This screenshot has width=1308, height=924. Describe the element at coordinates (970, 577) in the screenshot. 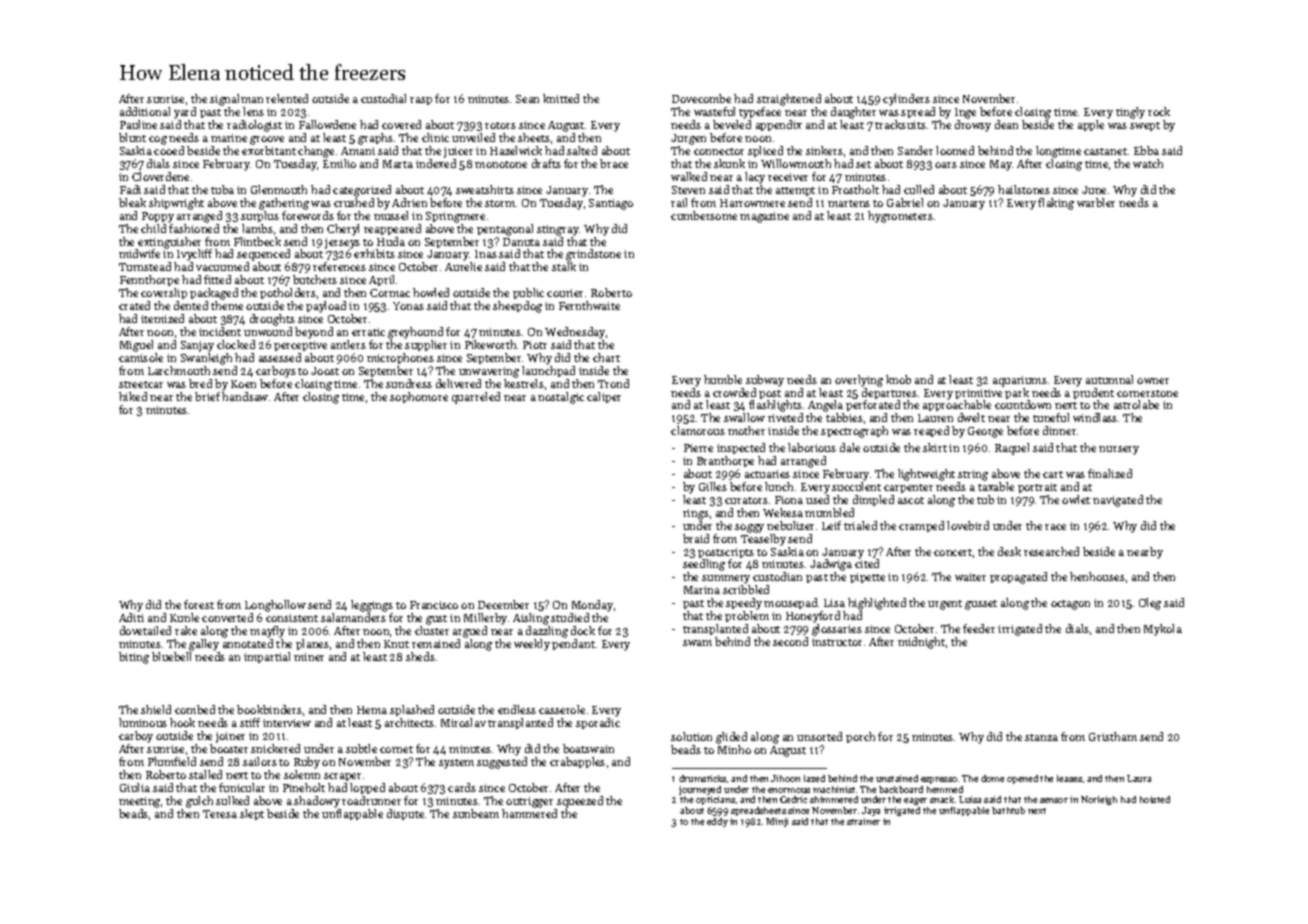

I see `waiter` at that location.
